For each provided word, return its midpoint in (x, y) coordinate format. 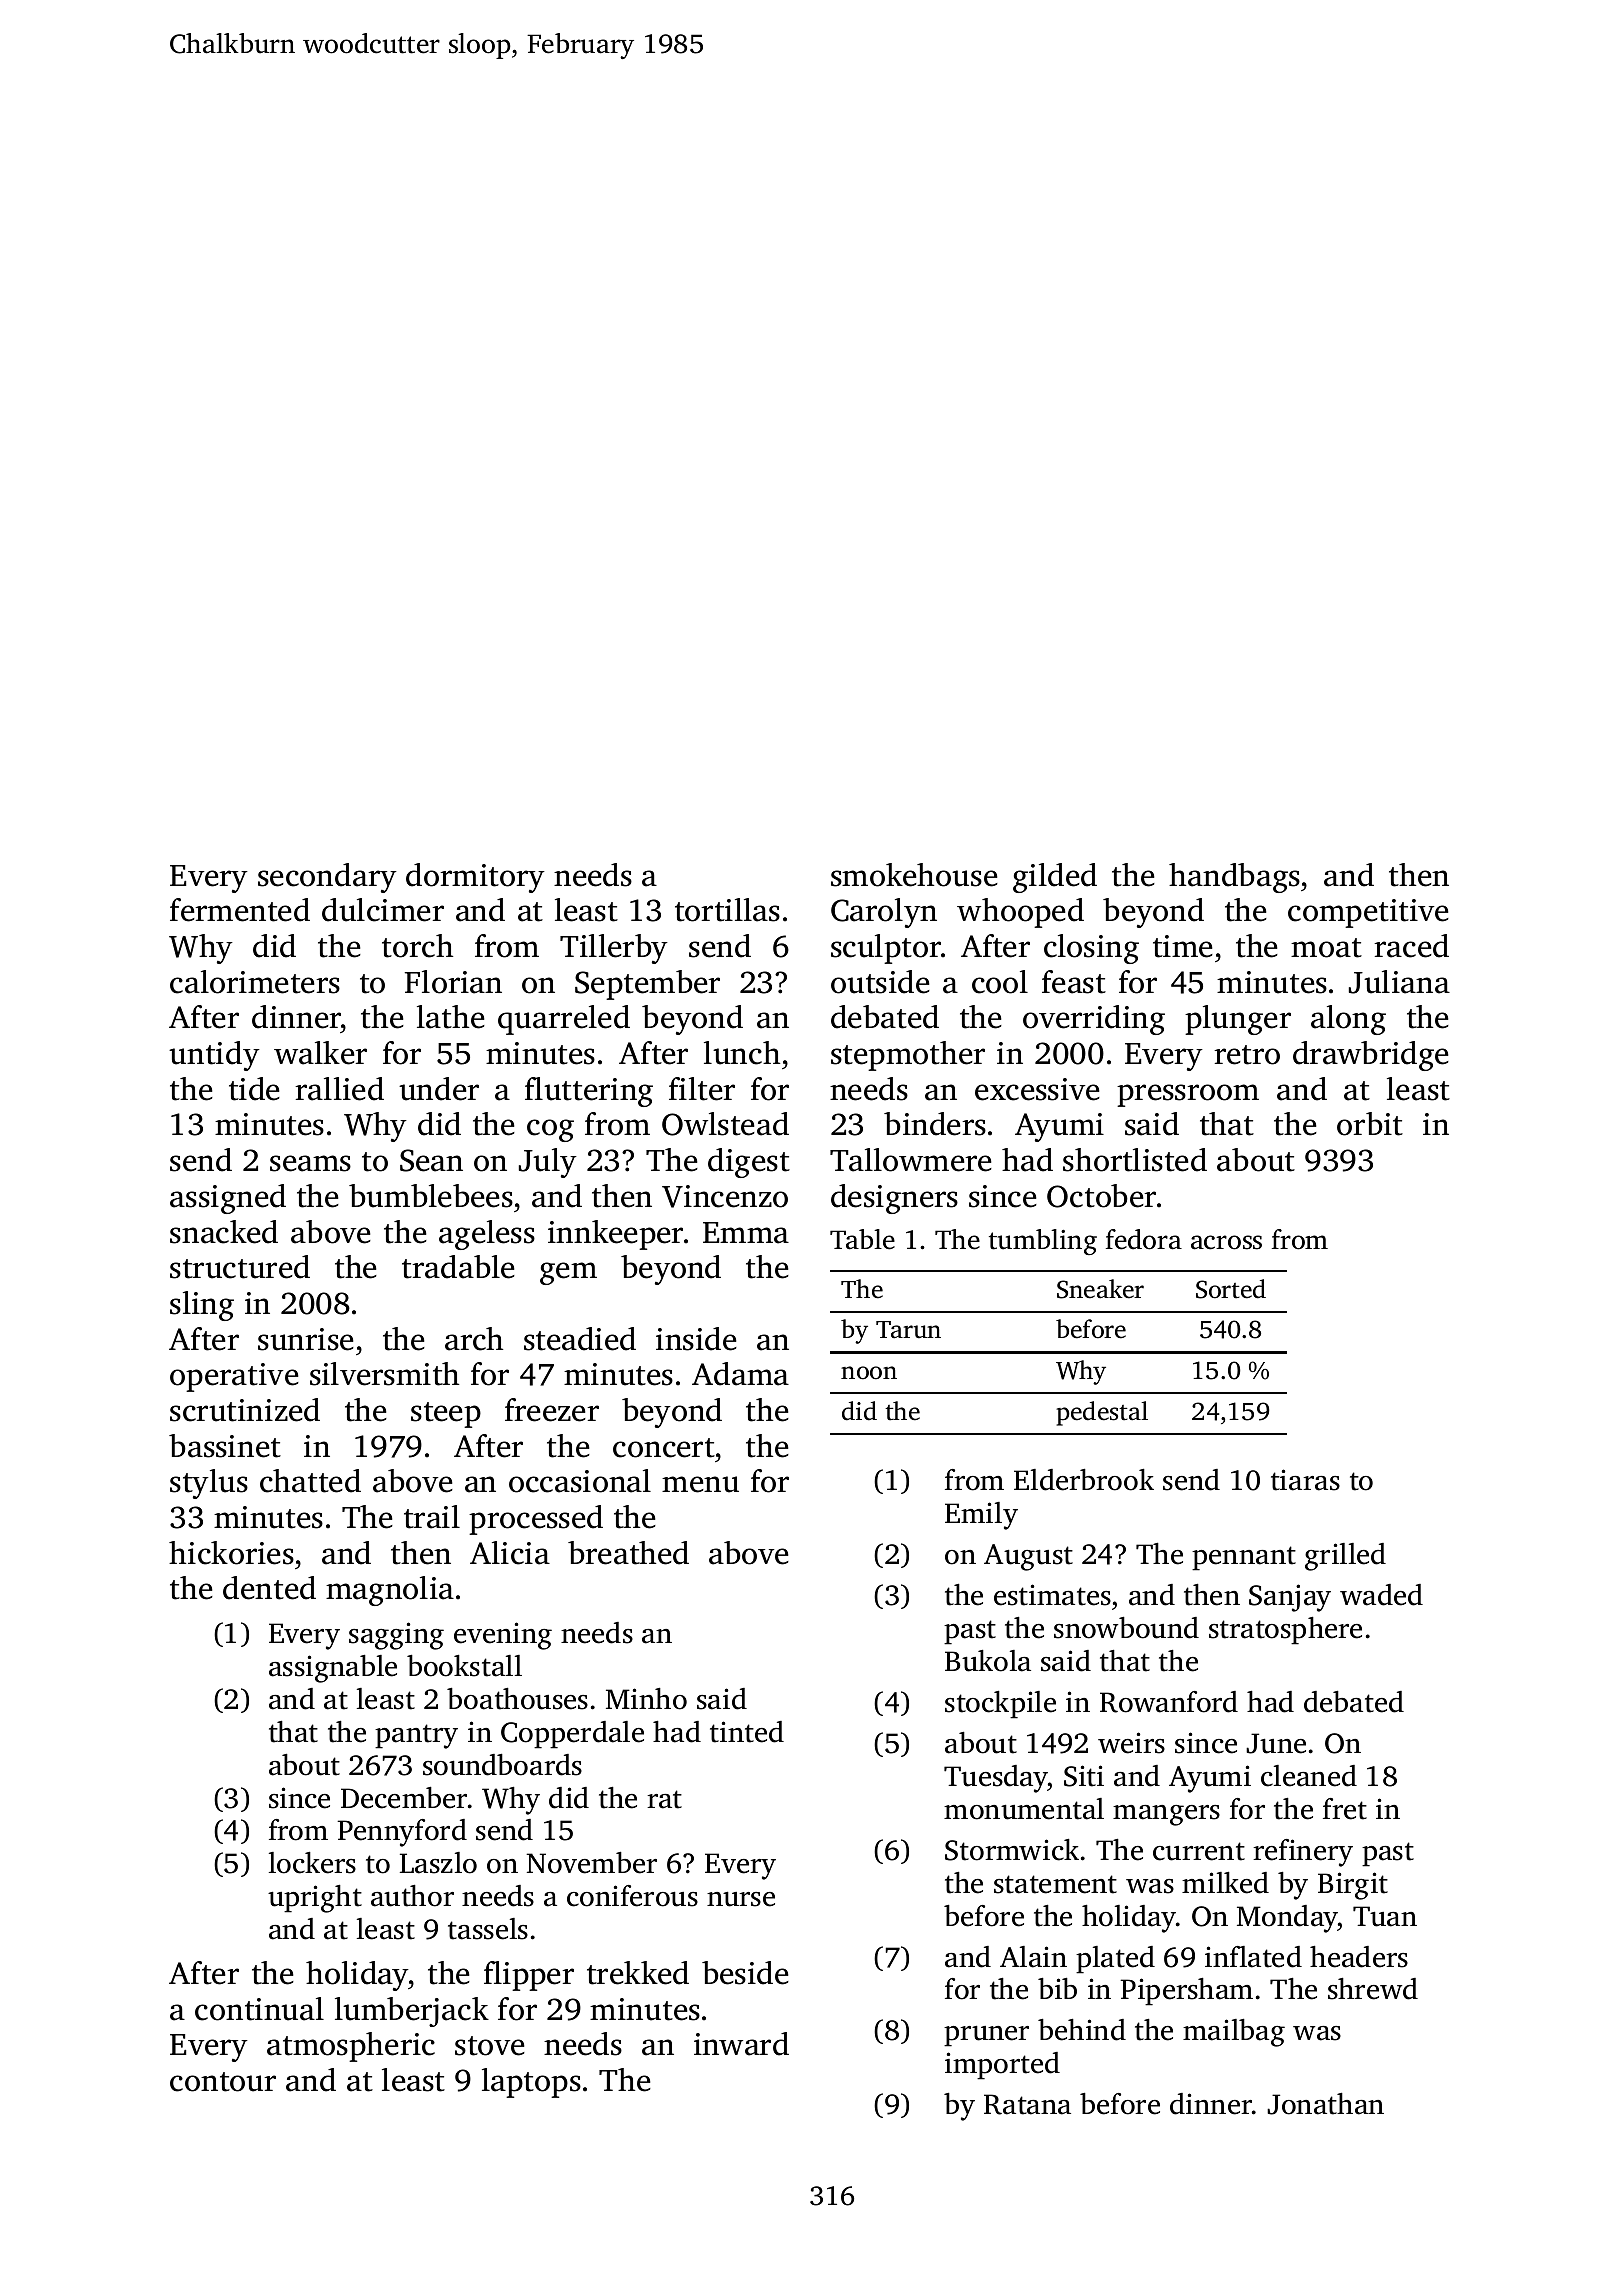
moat (1326, 948)
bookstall (464, 1666)
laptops (531, 2083)
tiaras (1305, 1480)
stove (490, 2046)
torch (417, 946)
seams (310, 1163)
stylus (209, 1484)
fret (1345, 1809)
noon (869, 1373)
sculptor (886, 949)
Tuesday (996, 1779)
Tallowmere (911, 1160)
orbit (1370, 1124)
